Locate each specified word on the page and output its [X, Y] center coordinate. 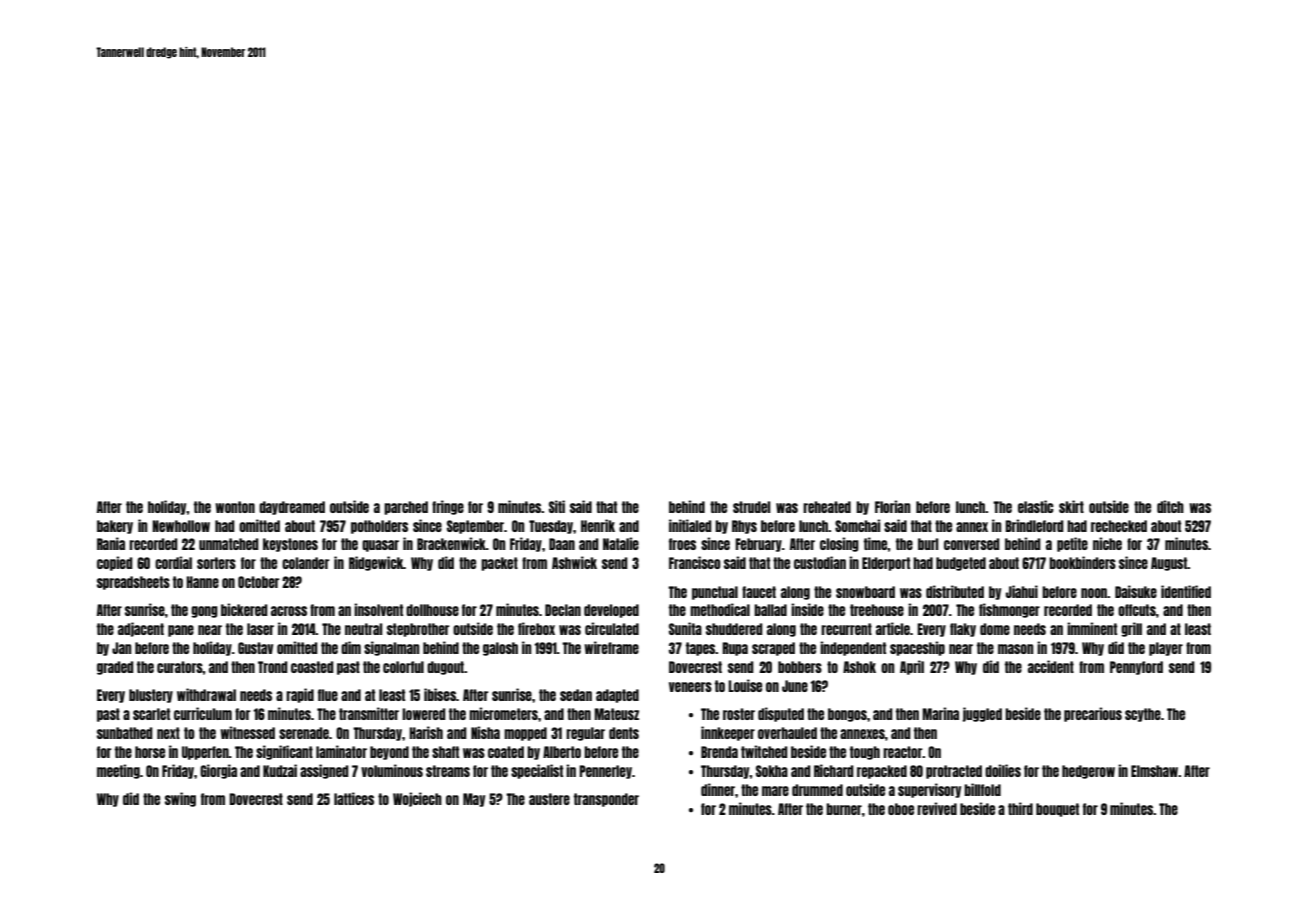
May [474, 800]
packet [499, 564]
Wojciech [417, 799]
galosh [500, 649]
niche [1107, 543]
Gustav [255, 648]
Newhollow [181, 526]
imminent [1092, 628]
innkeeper [728, 733]
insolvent [378, 609]
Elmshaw [1155, 771]
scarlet [151, 714]
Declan [563, 610]
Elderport [886, 564]
